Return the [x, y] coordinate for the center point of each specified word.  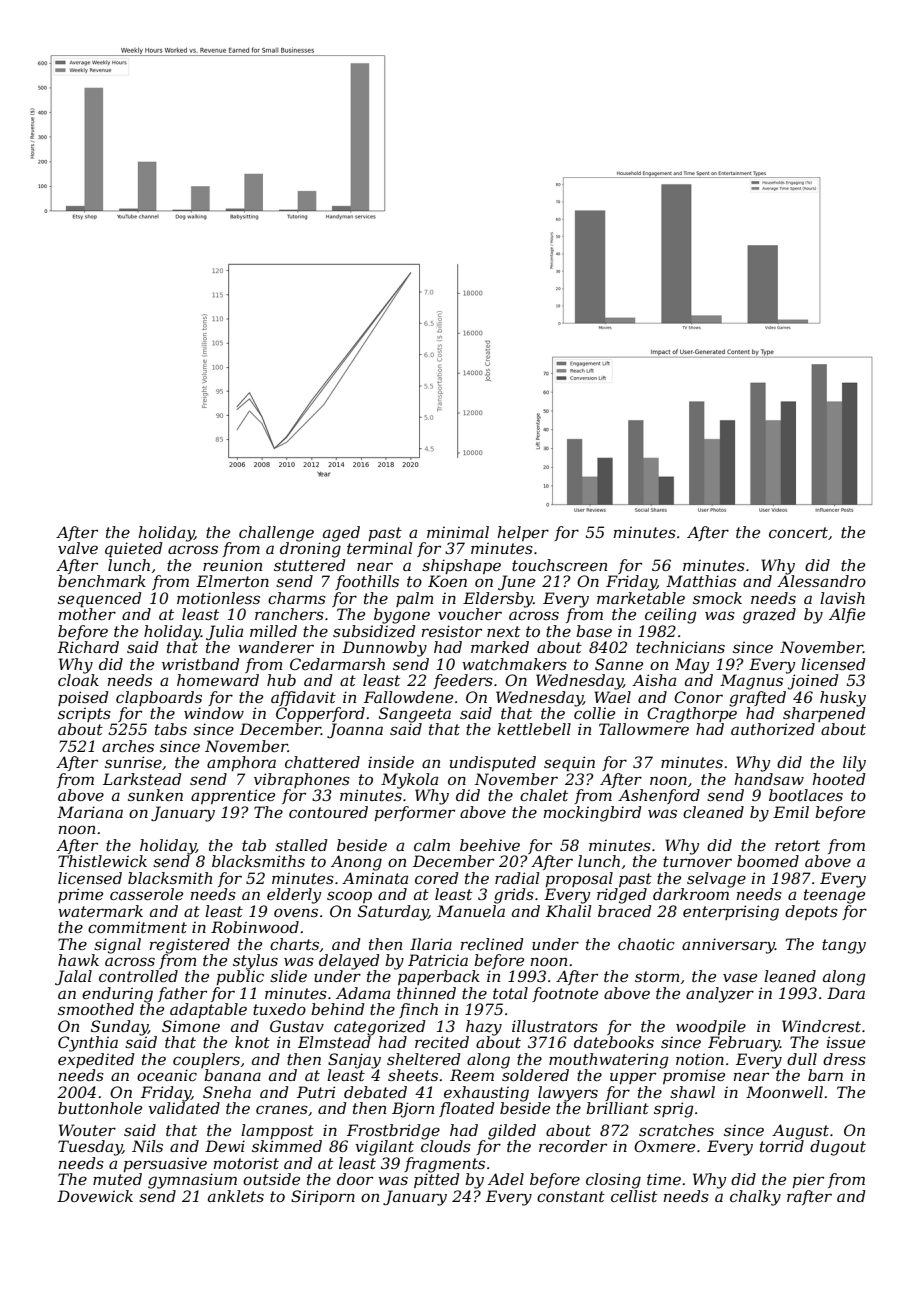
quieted [133, 550]
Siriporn [323, 1197]
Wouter [87, 1130]
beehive [490, 845]
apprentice [233, 796]
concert [798, 532]
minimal [458, 532]
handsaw [769, 779]
